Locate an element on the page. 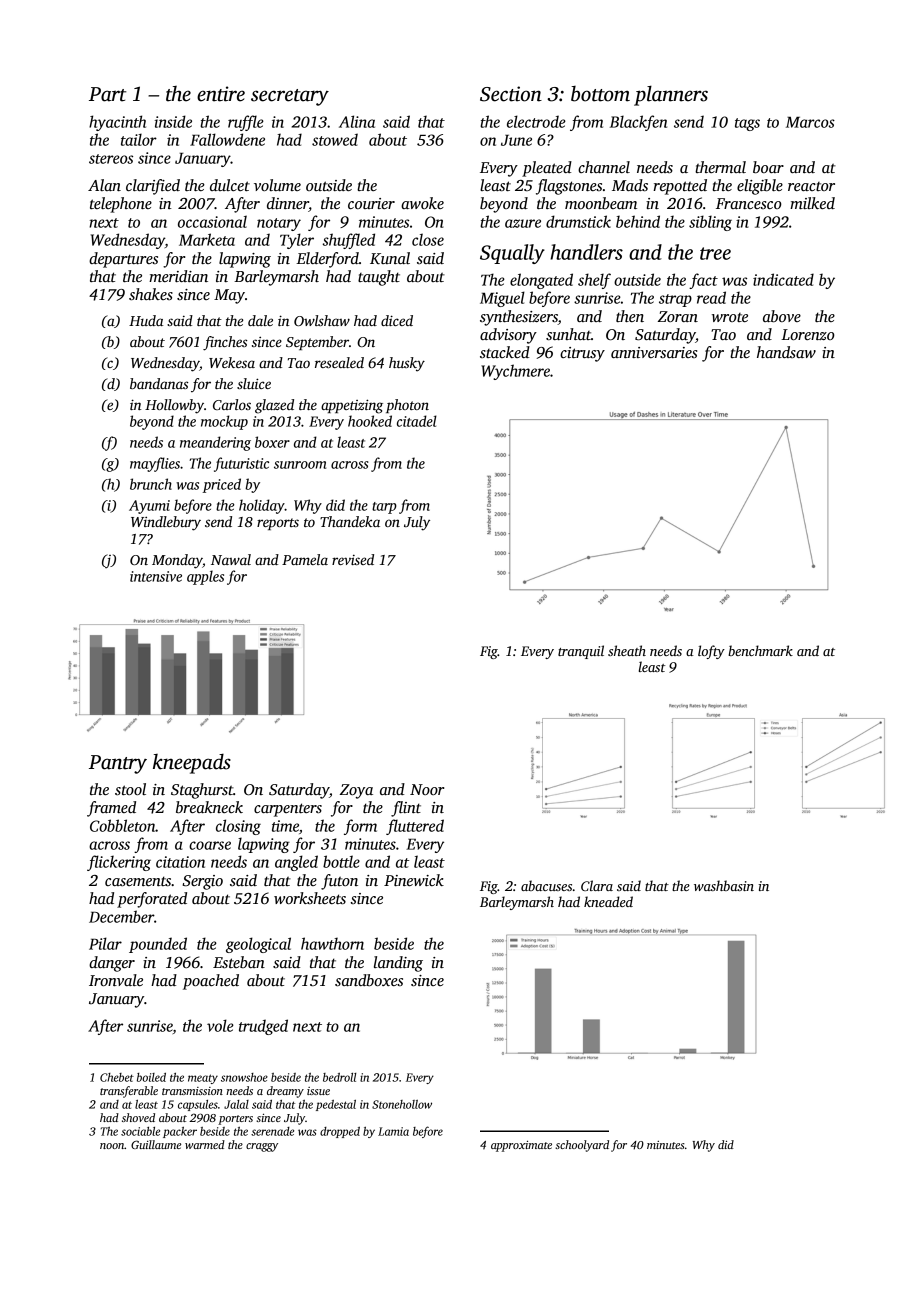 This document has height=1311, width=924. read is located at coordinates (711, 297).
